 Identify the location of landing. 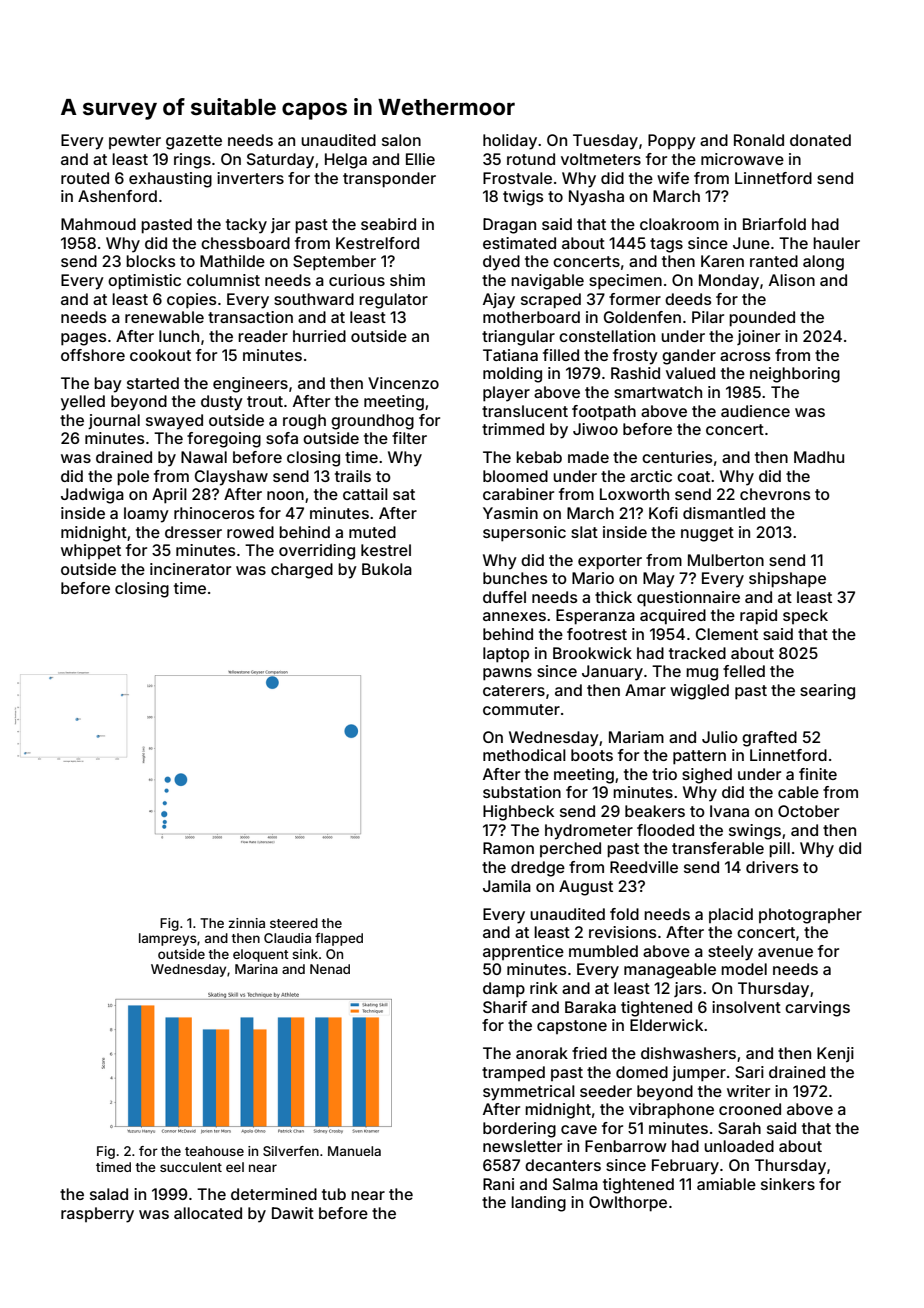
(538, 1204).
